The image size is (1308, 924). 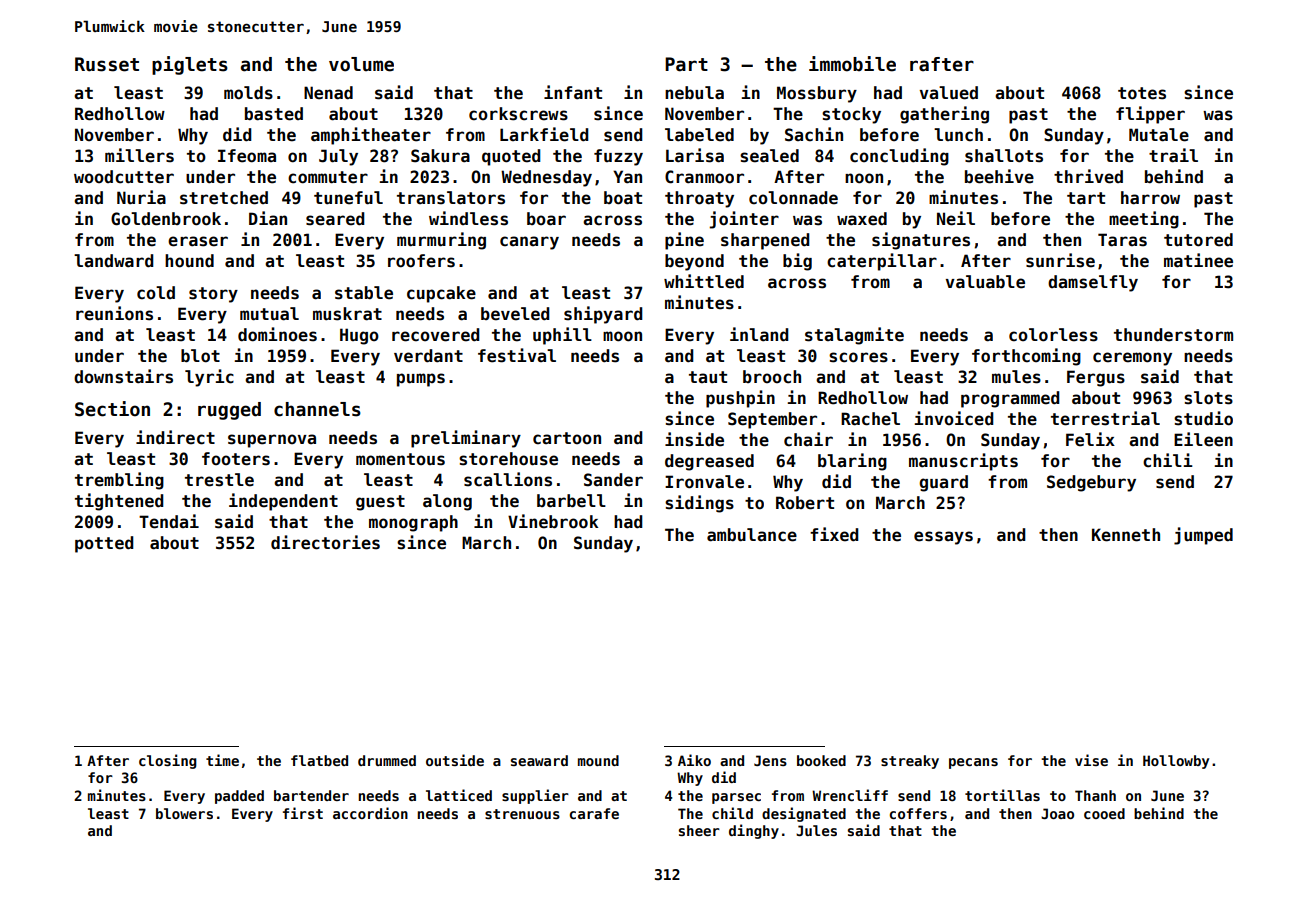 I want to click on valued, so click(x=949, y=93).
